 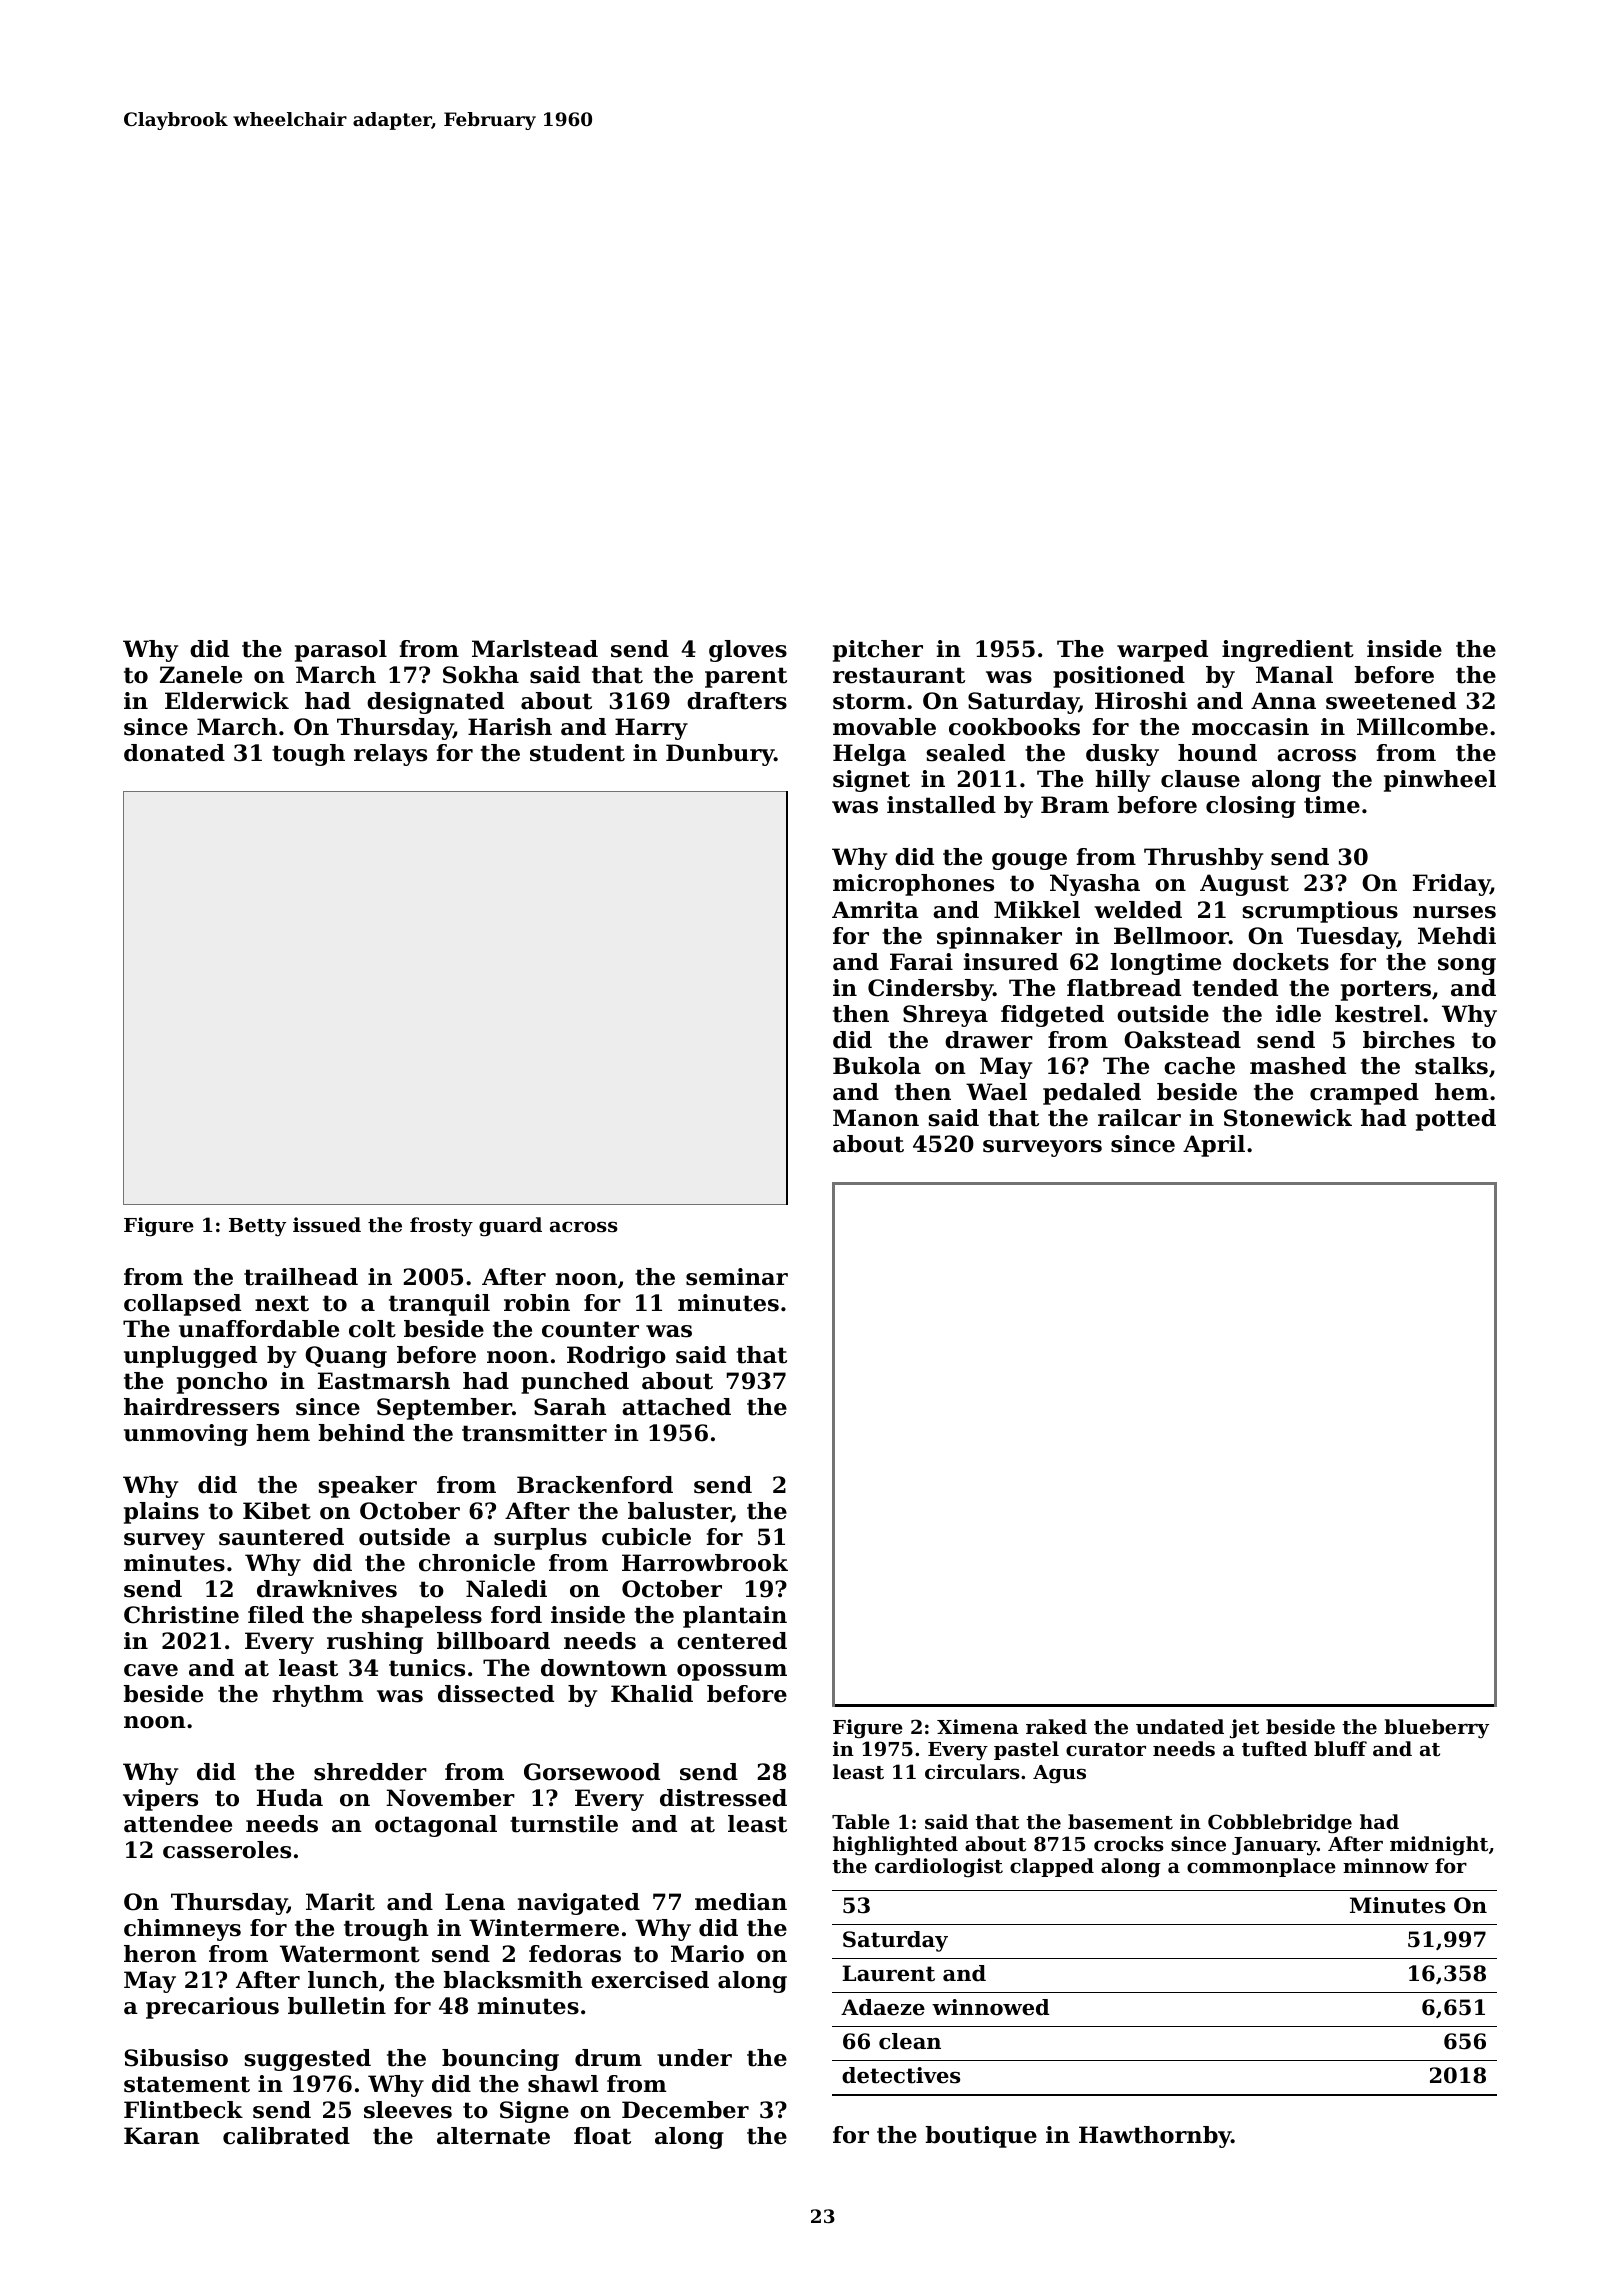 I want to click on curator, so click(x=1106, y=1750).
